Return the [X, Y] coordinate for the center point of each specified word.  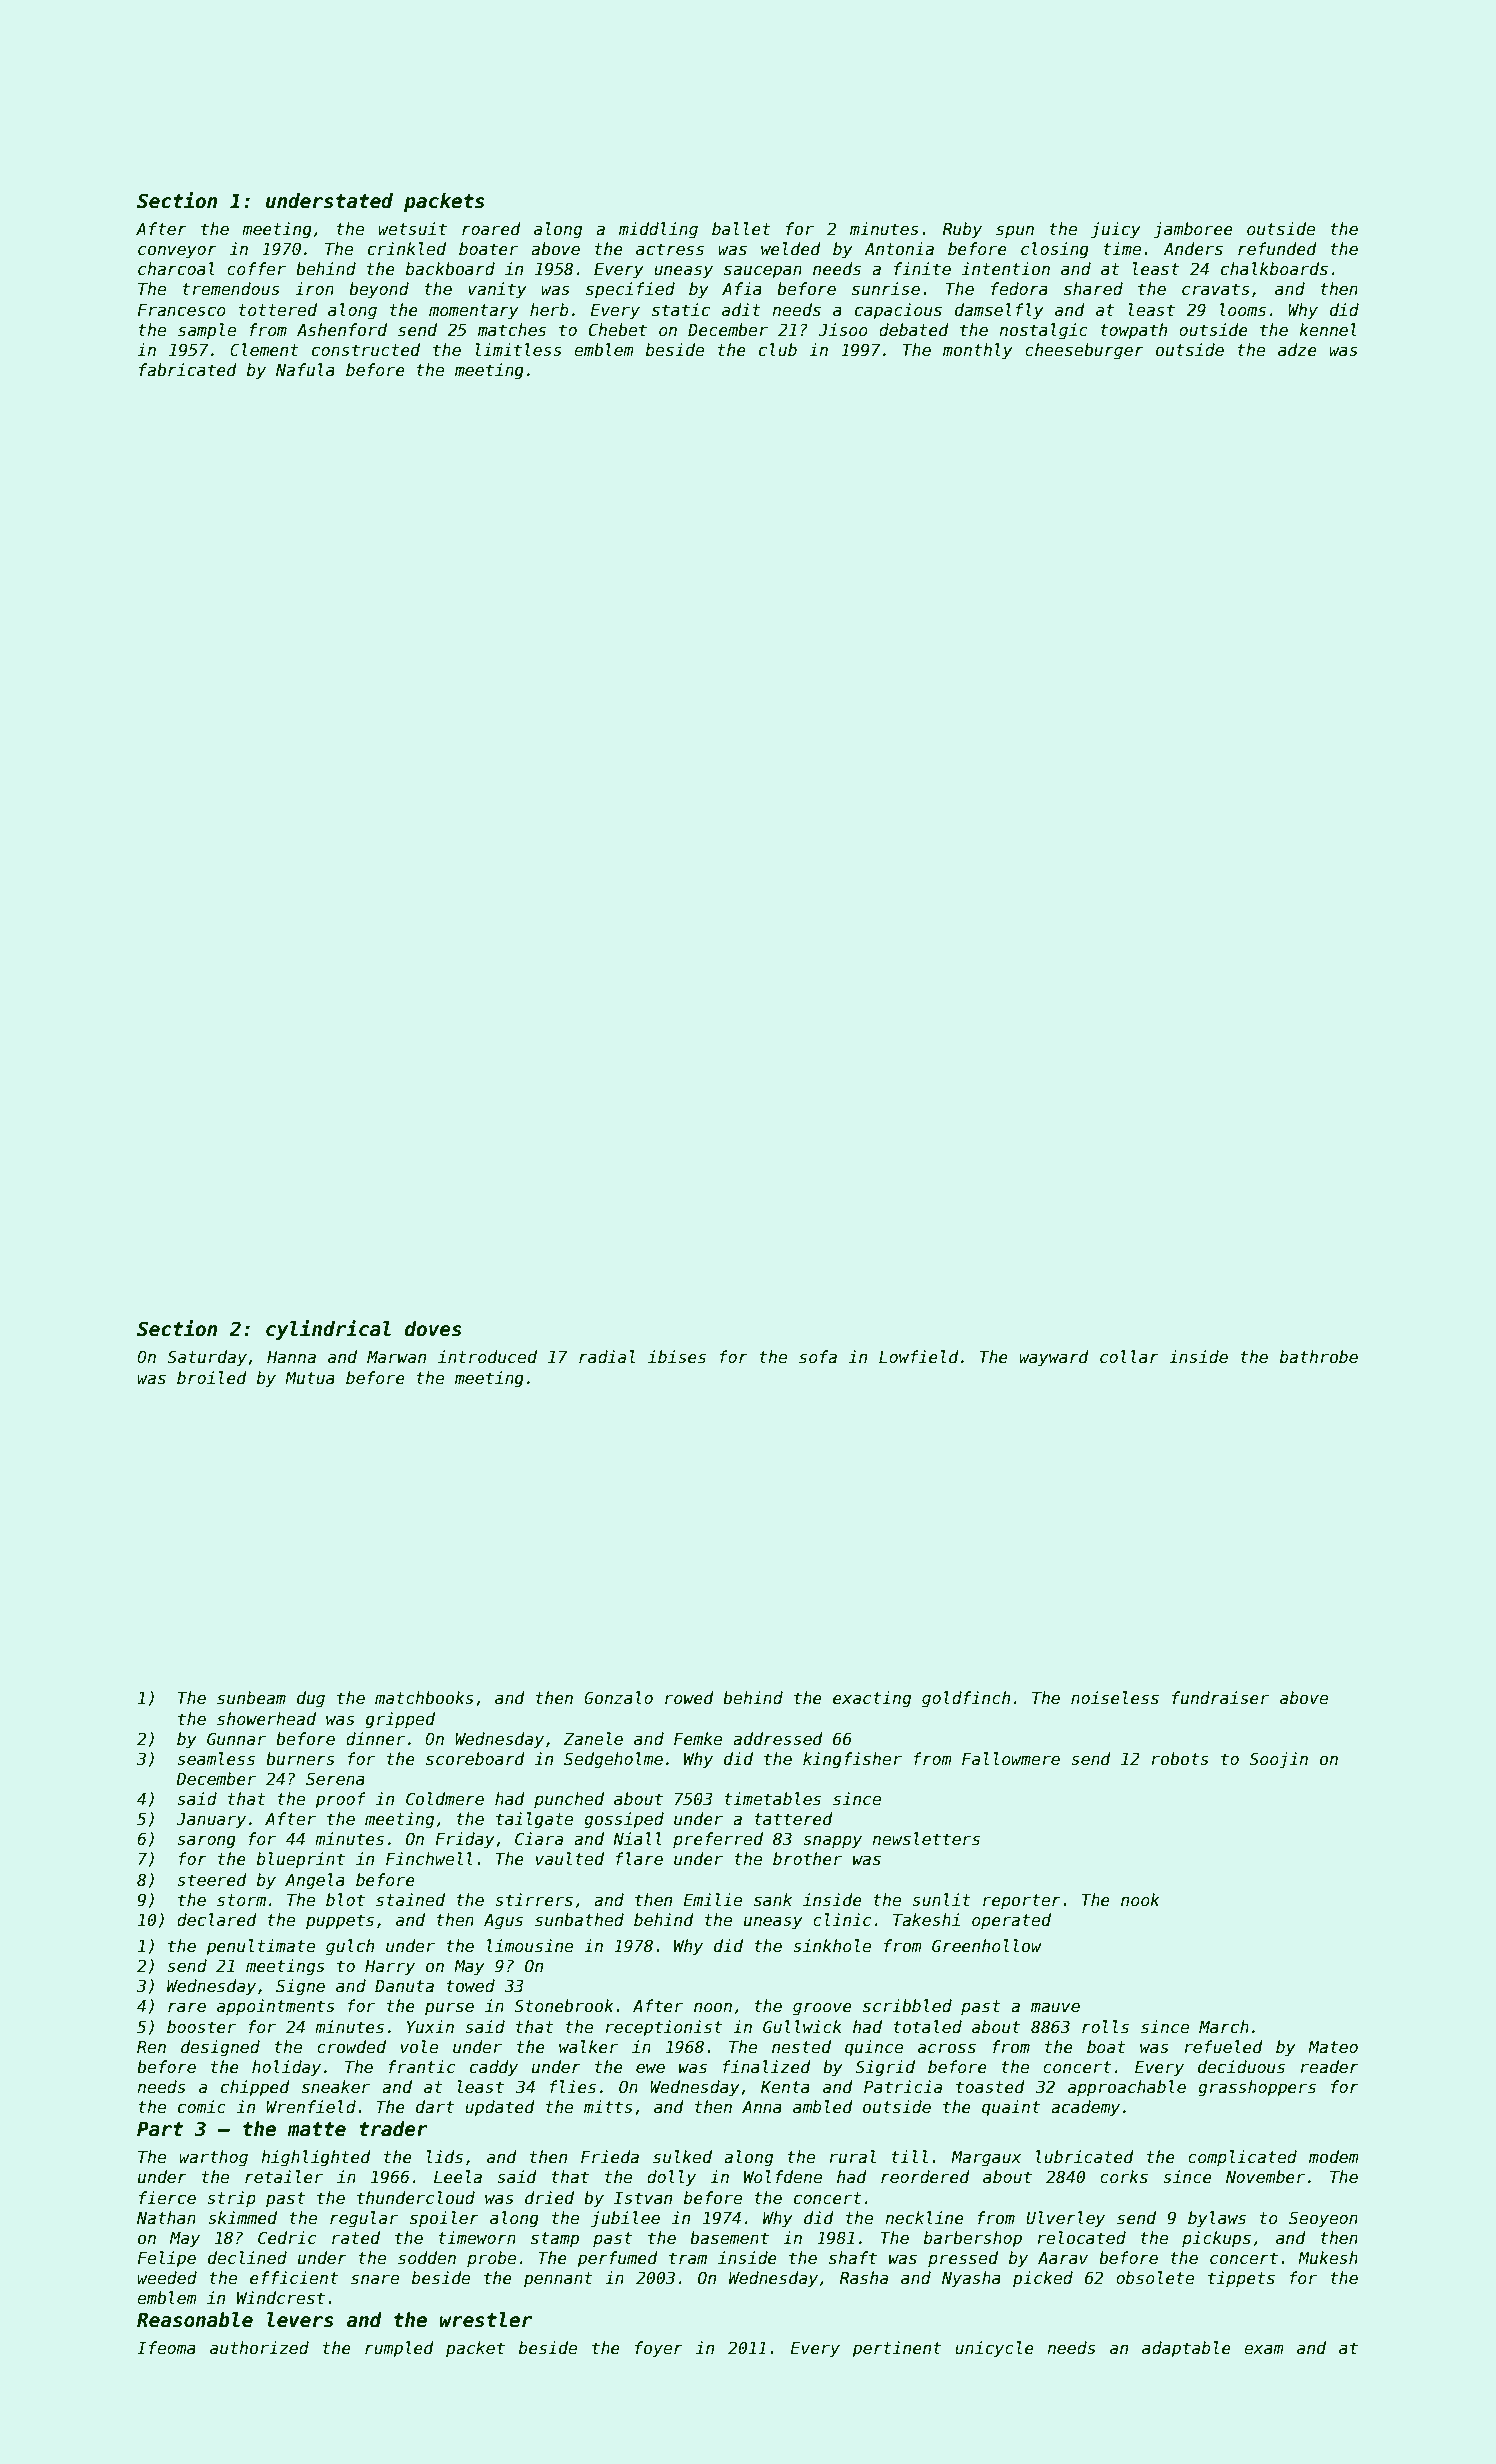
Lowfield [919, 1357]
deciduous [1241, 2067]
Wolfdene [783, 2177]
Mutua [310, 1378]
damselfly [999, 311]
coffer [256, 269]
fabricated [188, 370]
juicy [1116, 230]
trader [393, 2129]
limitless [518, 350]
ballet [741, 229]
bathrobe [1319, 1357]
